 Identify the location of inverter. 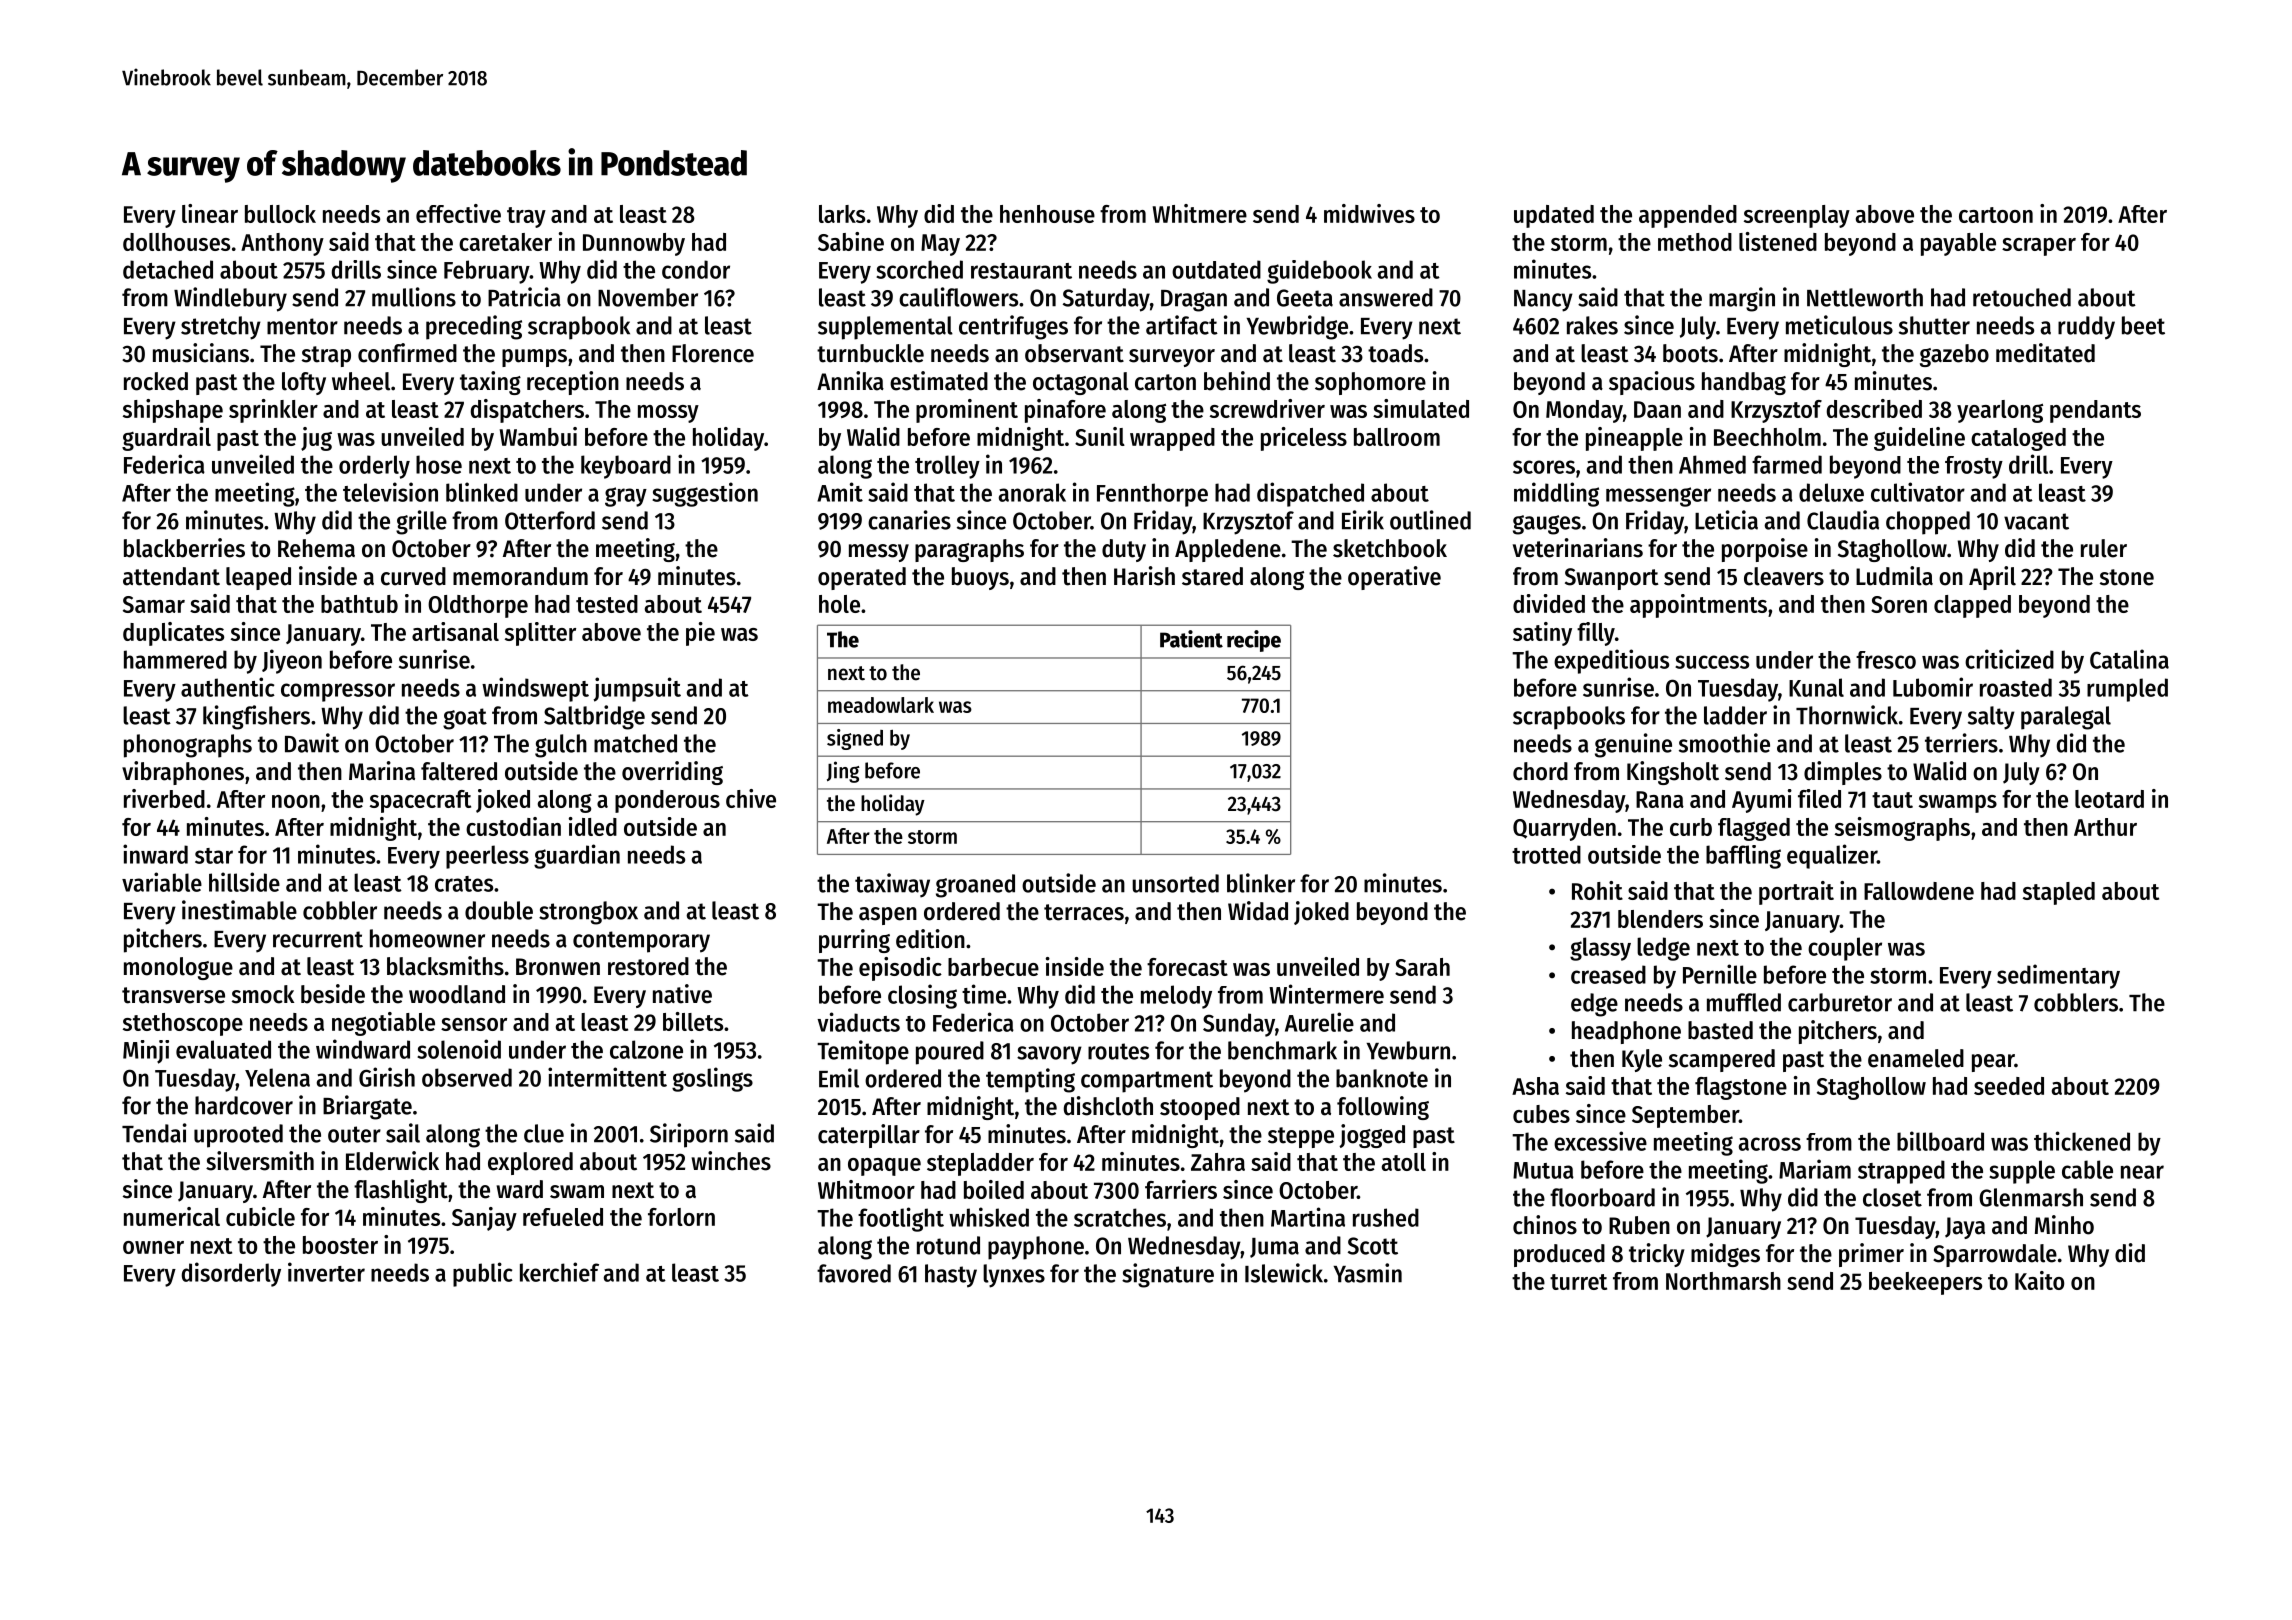
(326, 1272).
